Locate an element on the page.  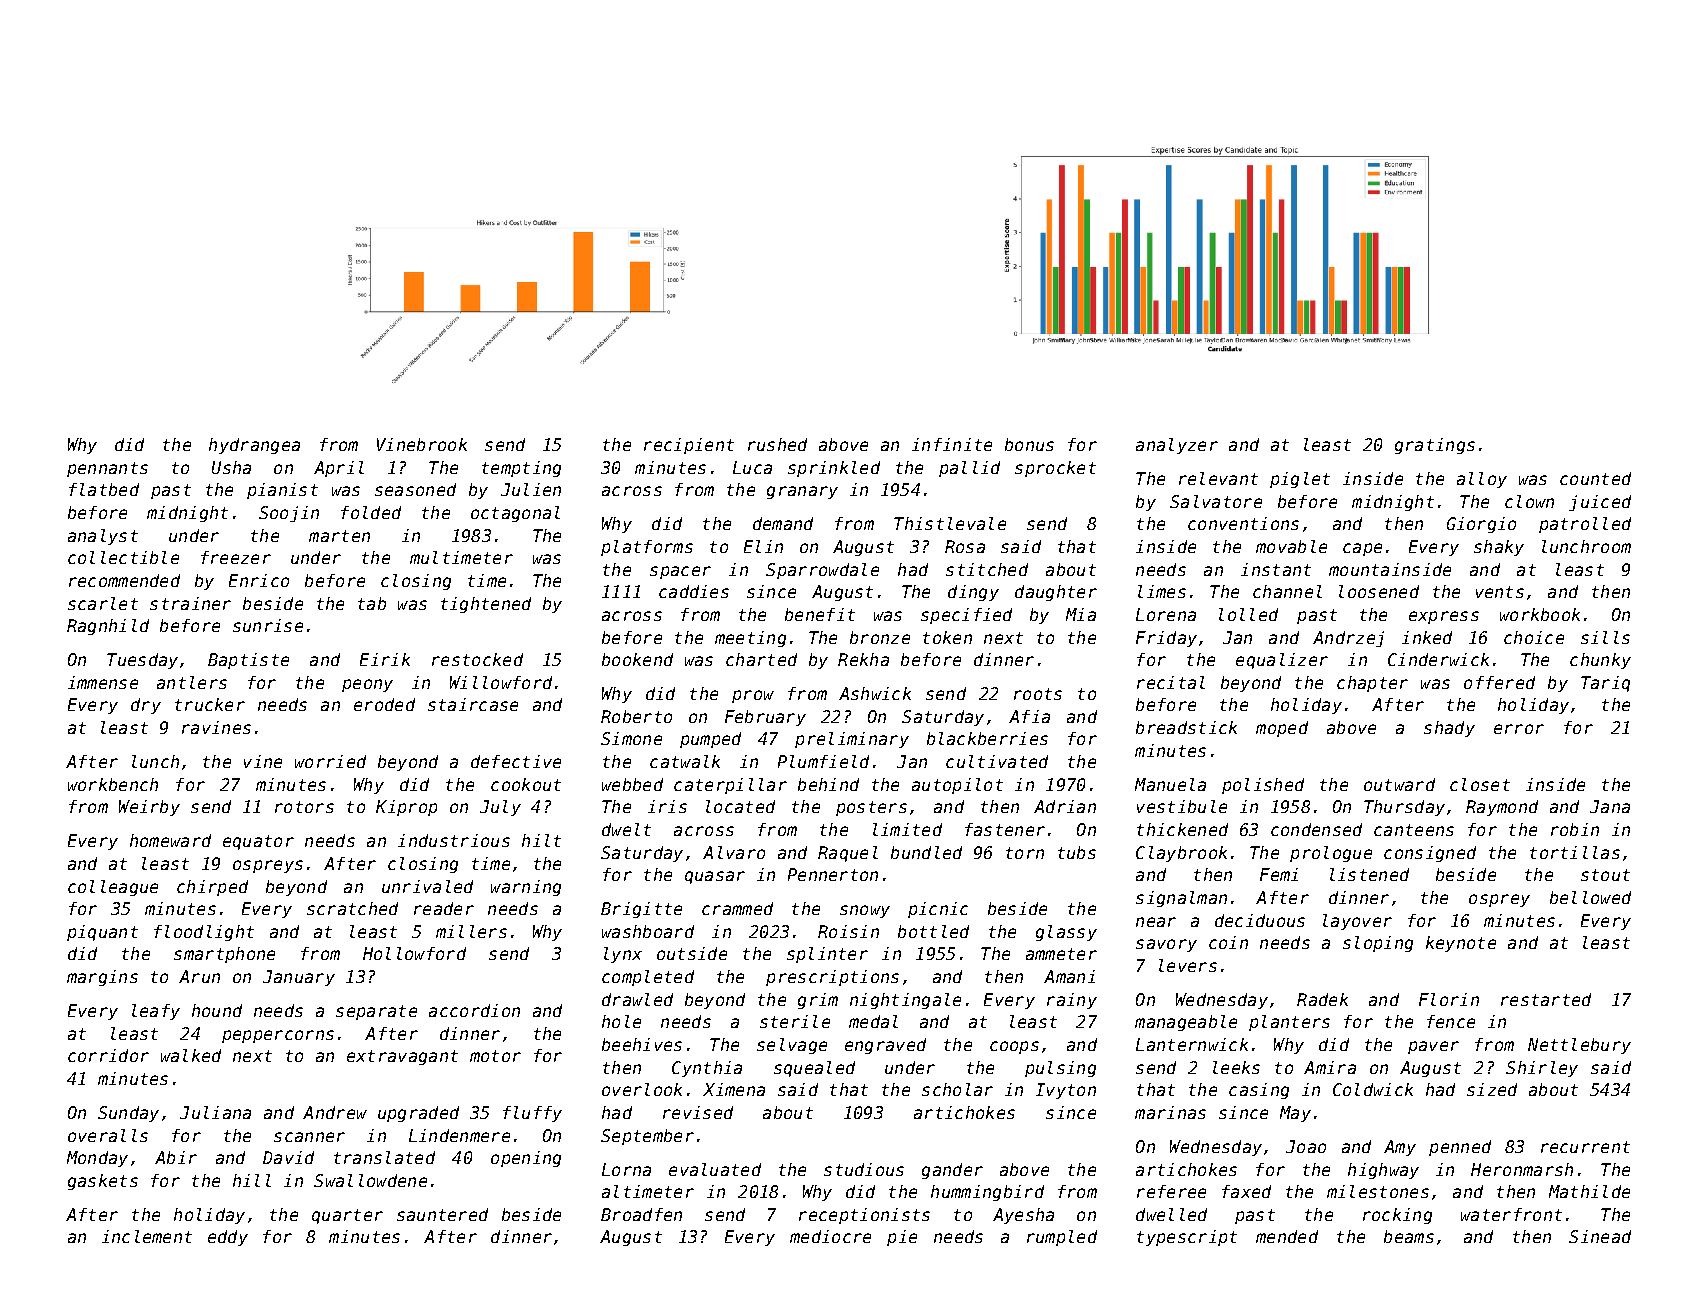
piquant is located at coordinates (102, 933).
